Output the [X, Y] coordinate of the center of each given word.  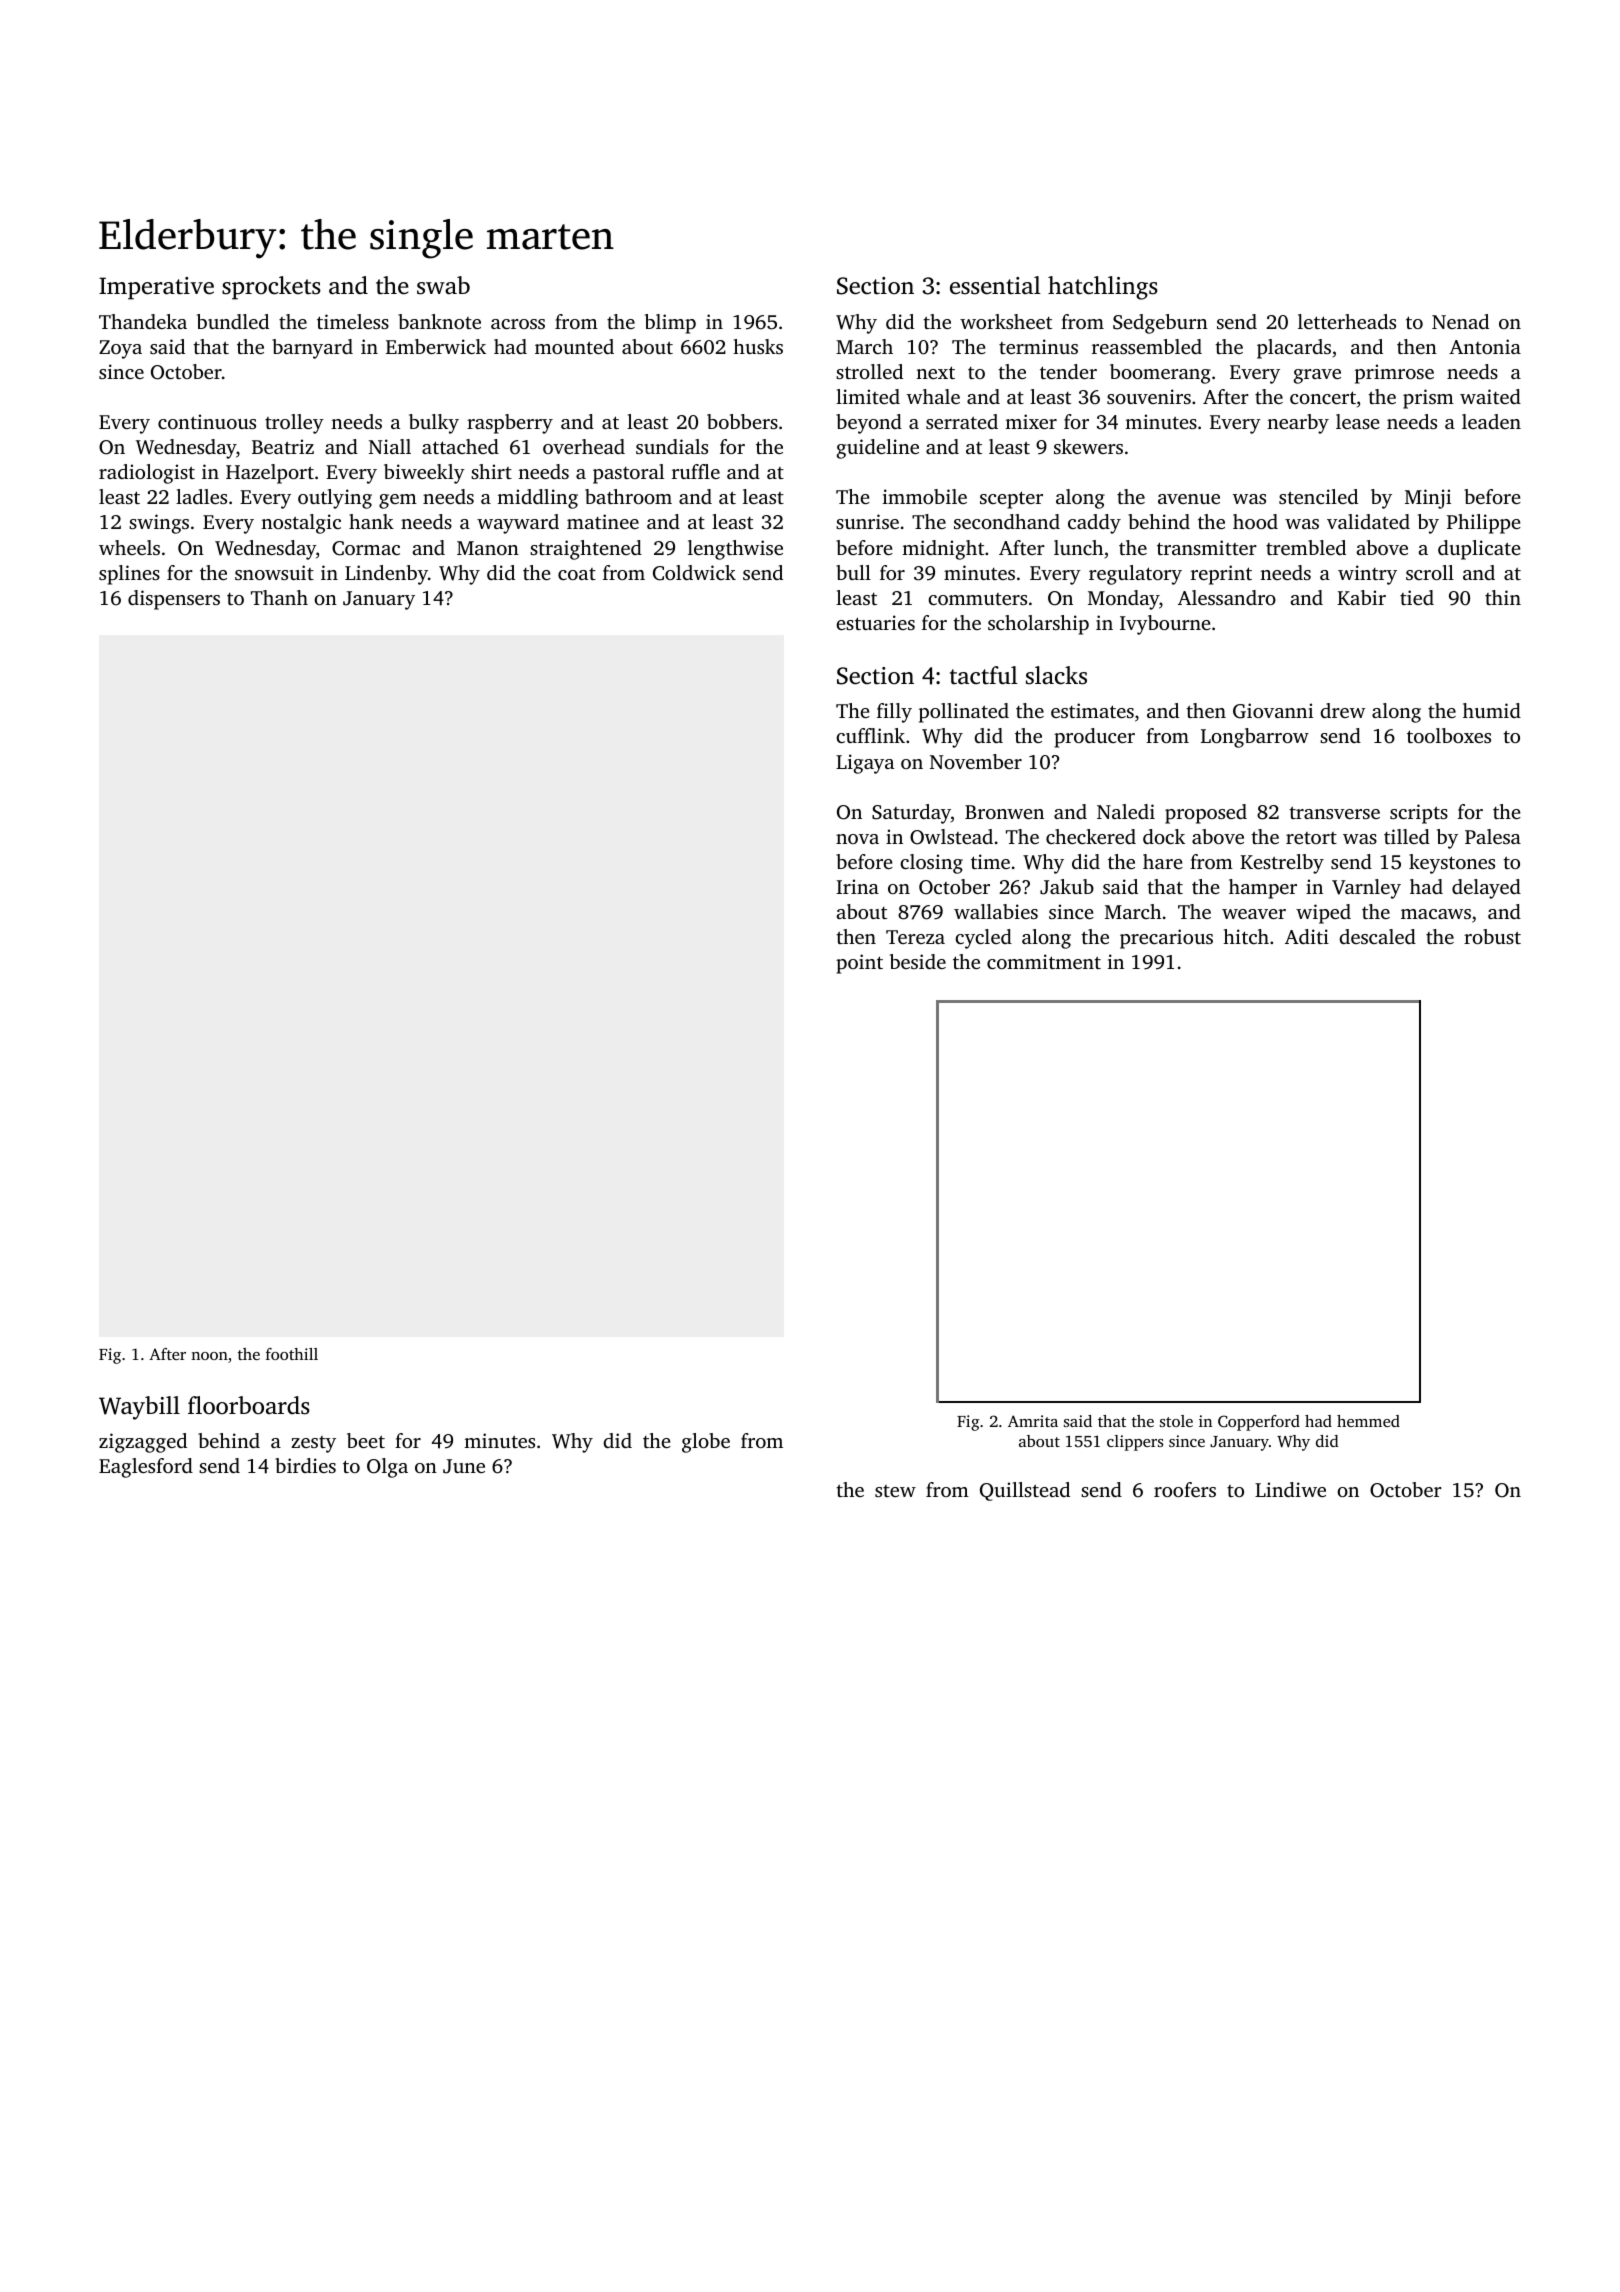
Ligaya [865, 764]
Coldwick [694, 573]
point [859, 964]
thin [1503, 597]
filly [894, 713]
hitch [1246, 936]
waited [1490, 396]
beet [366, 1440]
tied [1417, 597]
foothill [292, 1354]
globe [706, 1443]
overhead [584, 446]
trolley [294, 424]
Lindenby [386, 575]
